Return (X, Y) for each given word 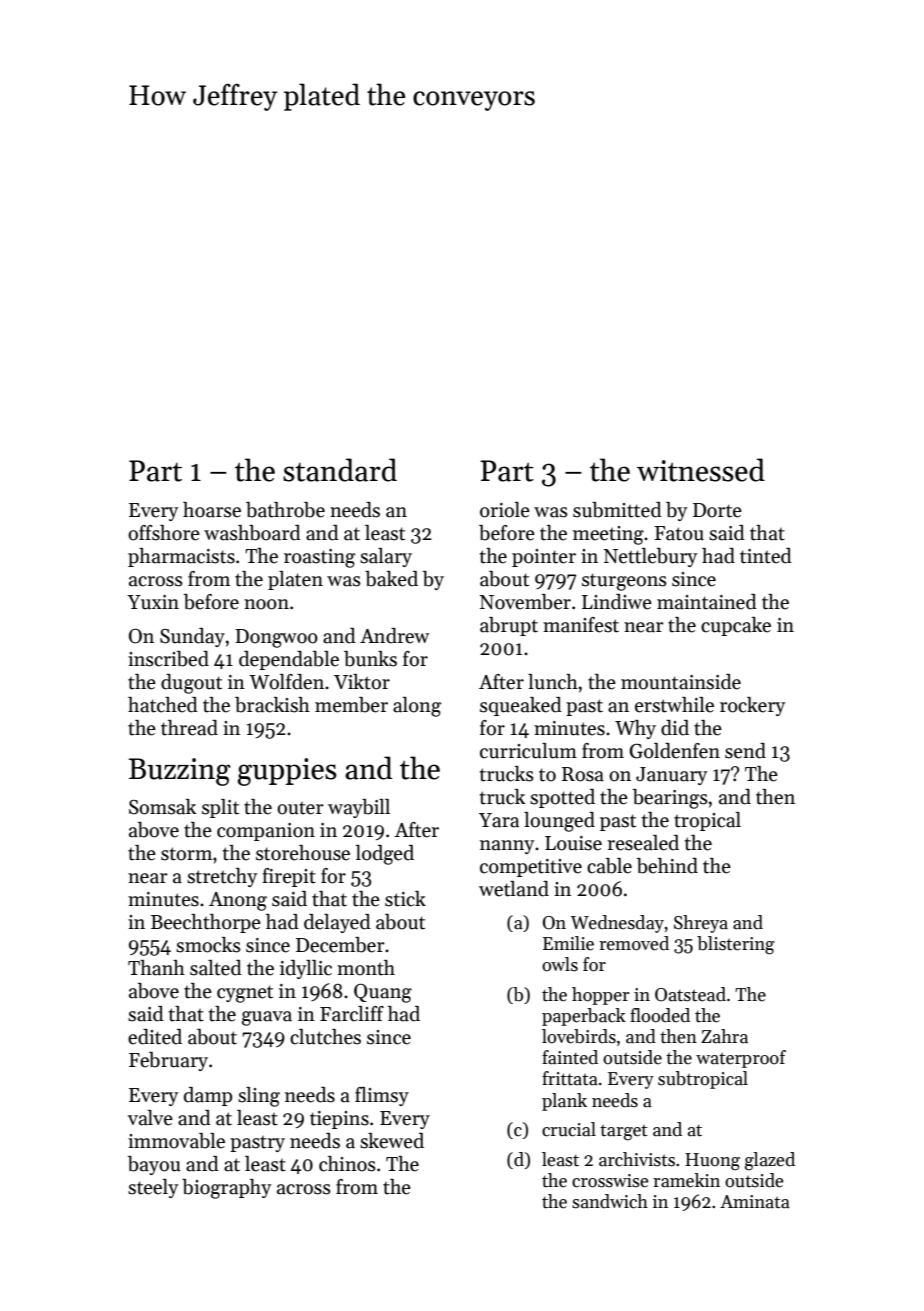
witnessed (701, 470)
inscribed (168, 659)
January (671, 776)
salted (216, 968)
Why (635, 729)
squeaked (521, 706)
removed (634, 943)
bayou (154, 1165)
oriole (505, 510)
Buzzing (180, 772)
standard (340, 470)
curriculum (528, 751)
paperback (584, 1017)
